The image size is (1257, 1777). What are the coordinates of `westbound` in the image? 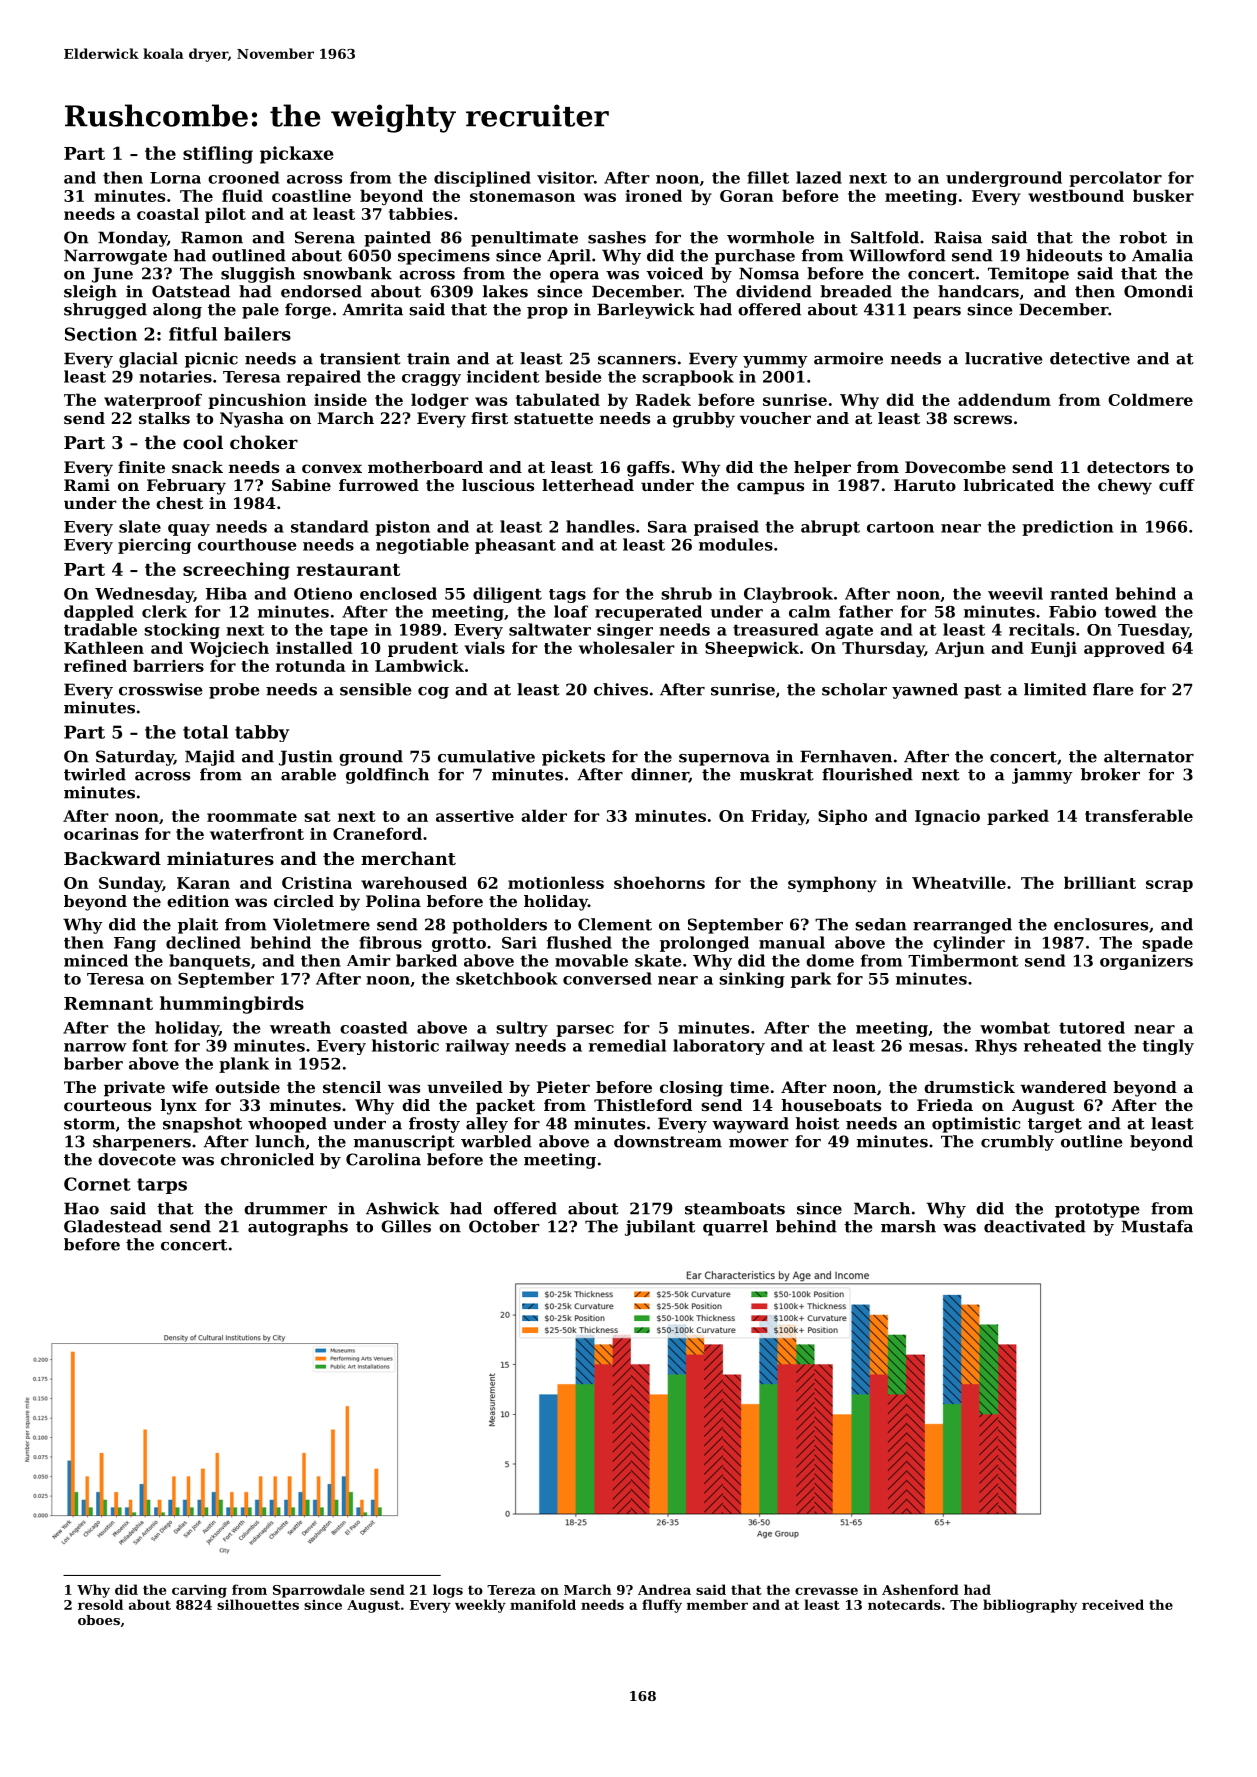 It's located at (1076, 195).
